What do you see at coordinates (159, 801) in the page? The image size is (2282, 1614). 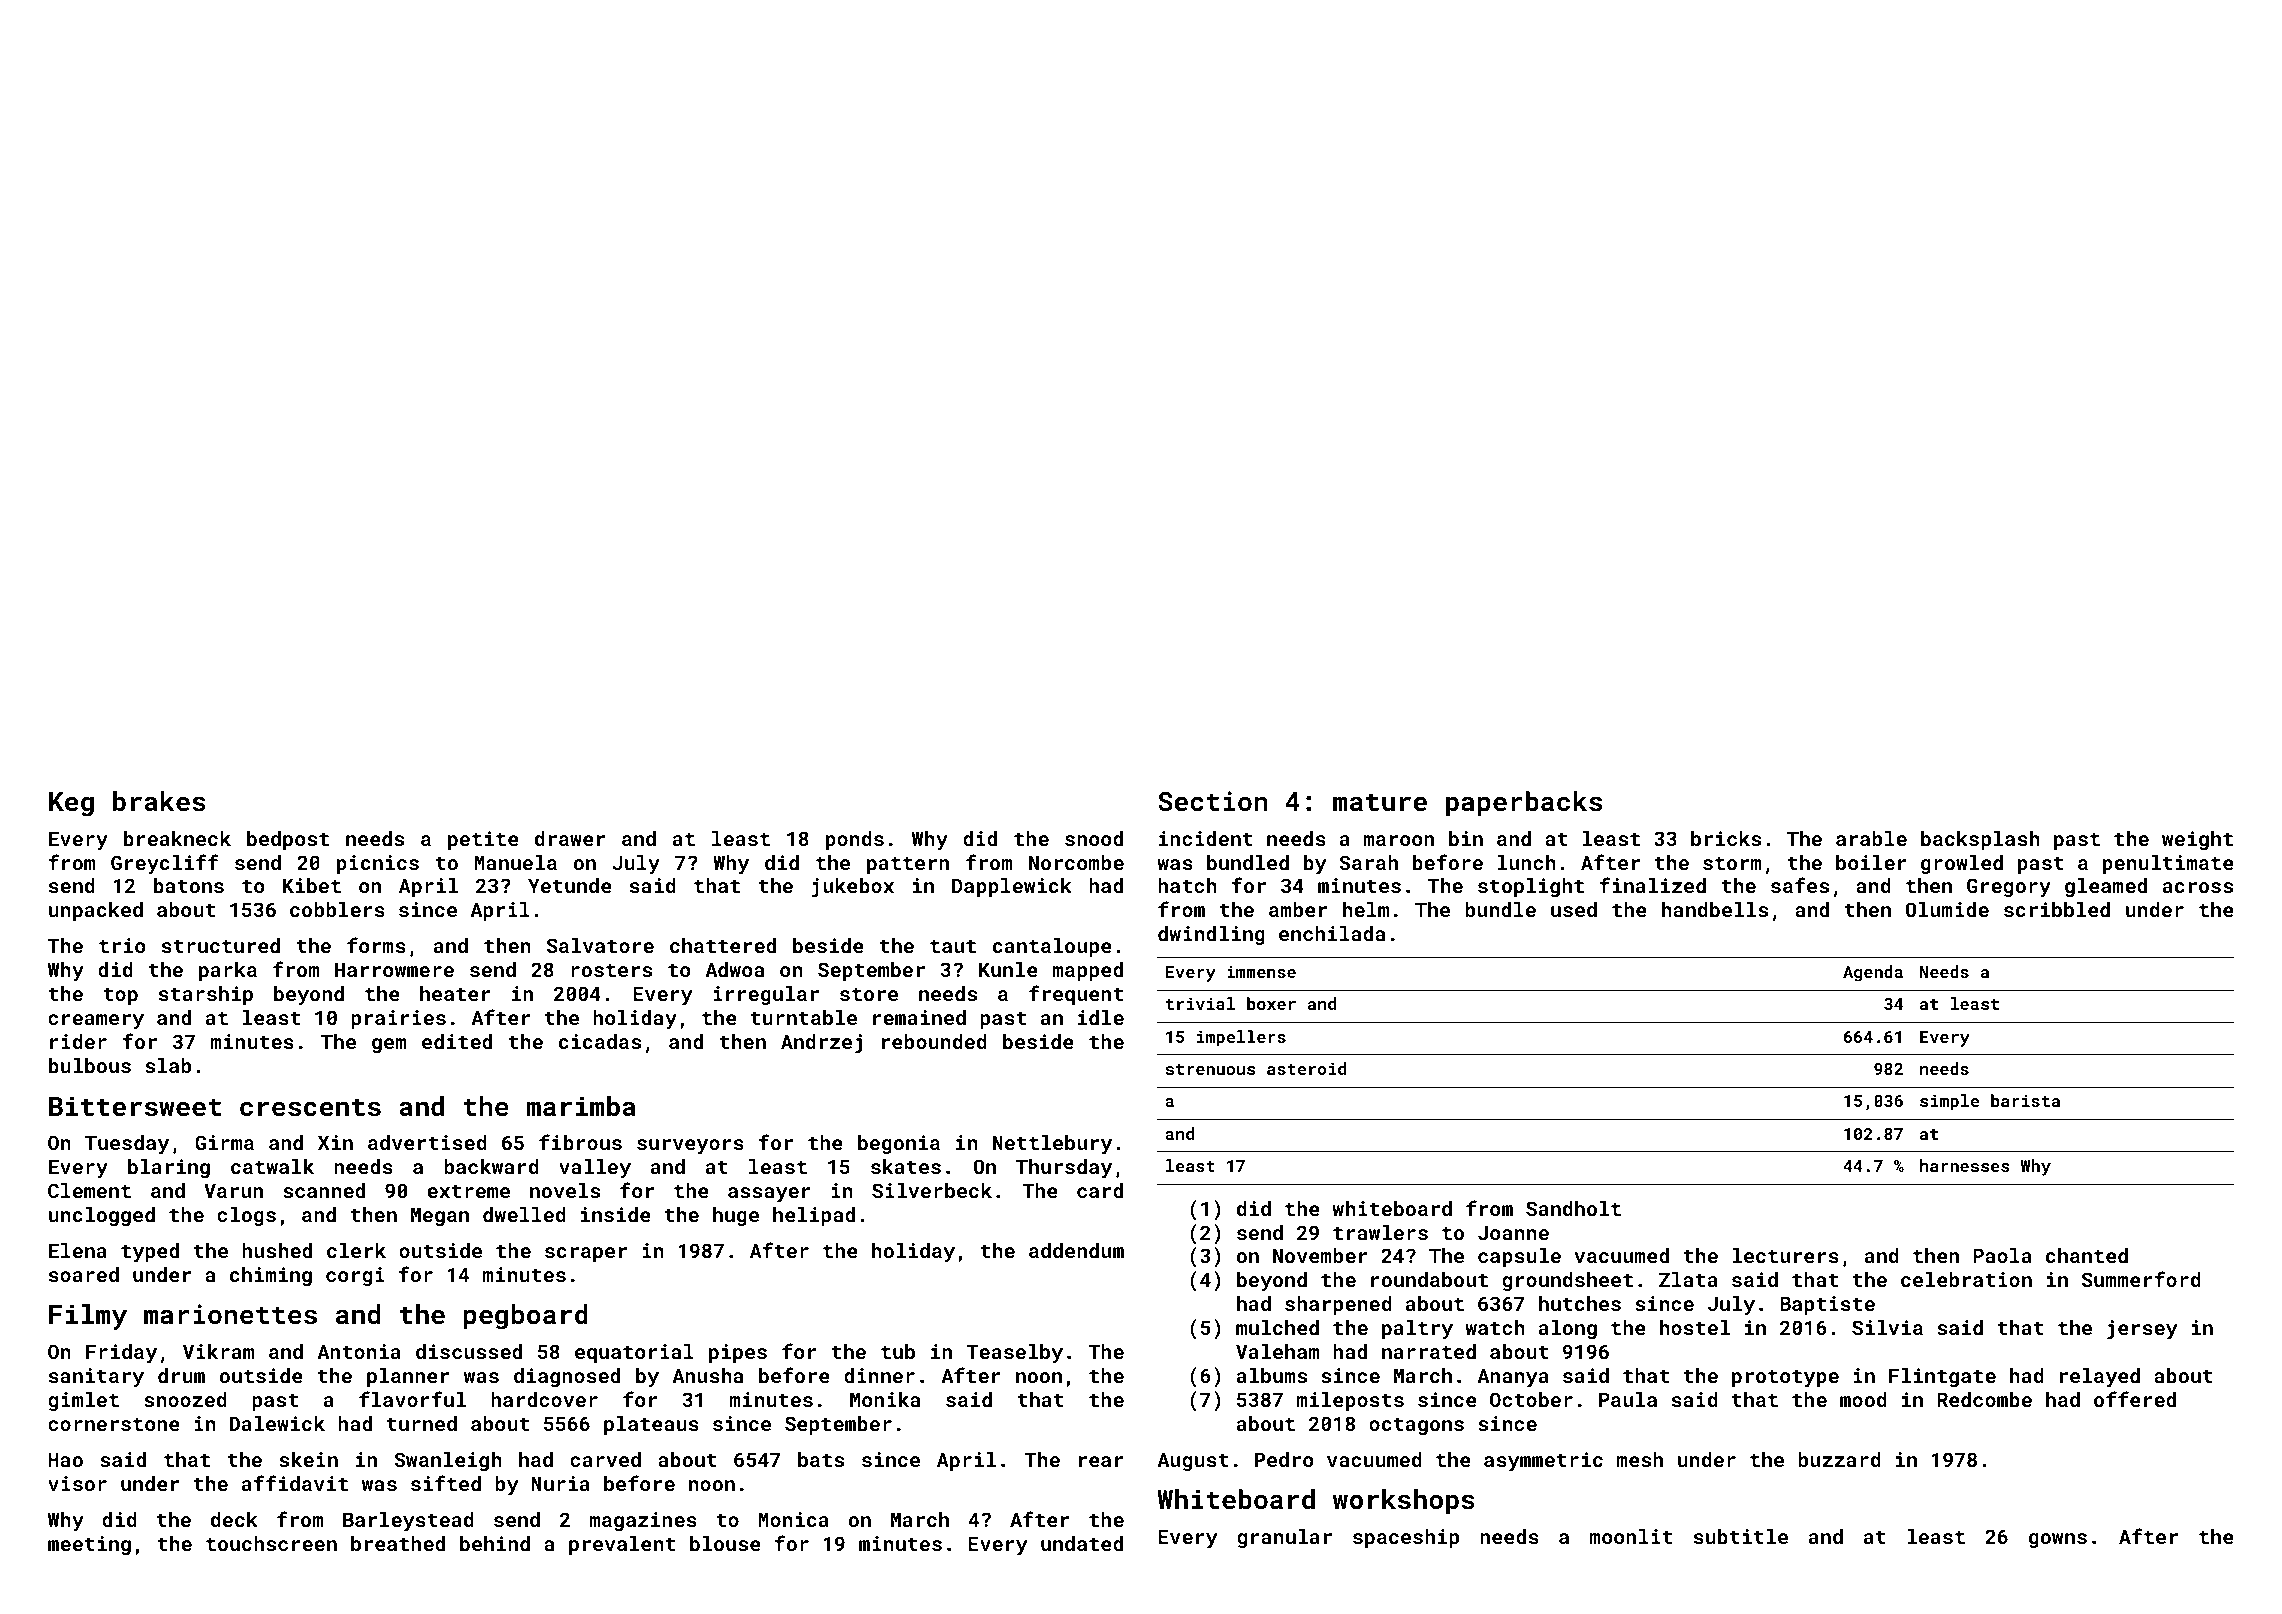 I see `brakes` at bounding box center [159, 801].
